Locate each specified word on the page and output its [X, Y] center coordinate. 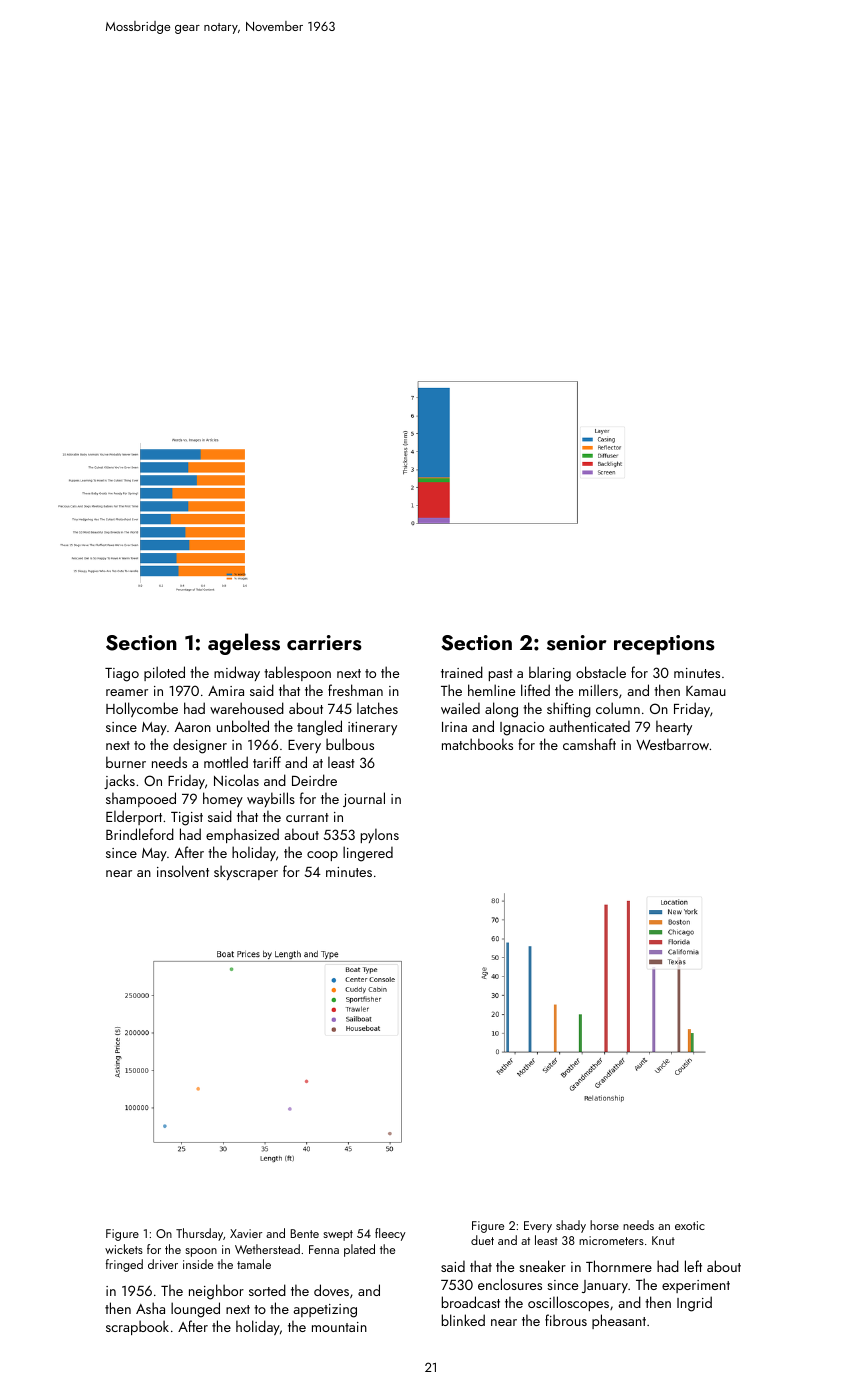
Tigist [187, 819]
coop [322, 856]
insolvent [183, 871]
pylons [380, 836]
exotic [690, 1225]
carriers [324, 643]
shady [571, 1226]
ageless [244, 644]
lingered [368, 854]
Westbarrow [672, 744]
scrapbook [137, 1327]
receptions [664, 645]
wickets [124, 1249]
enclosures [510, 1284]
